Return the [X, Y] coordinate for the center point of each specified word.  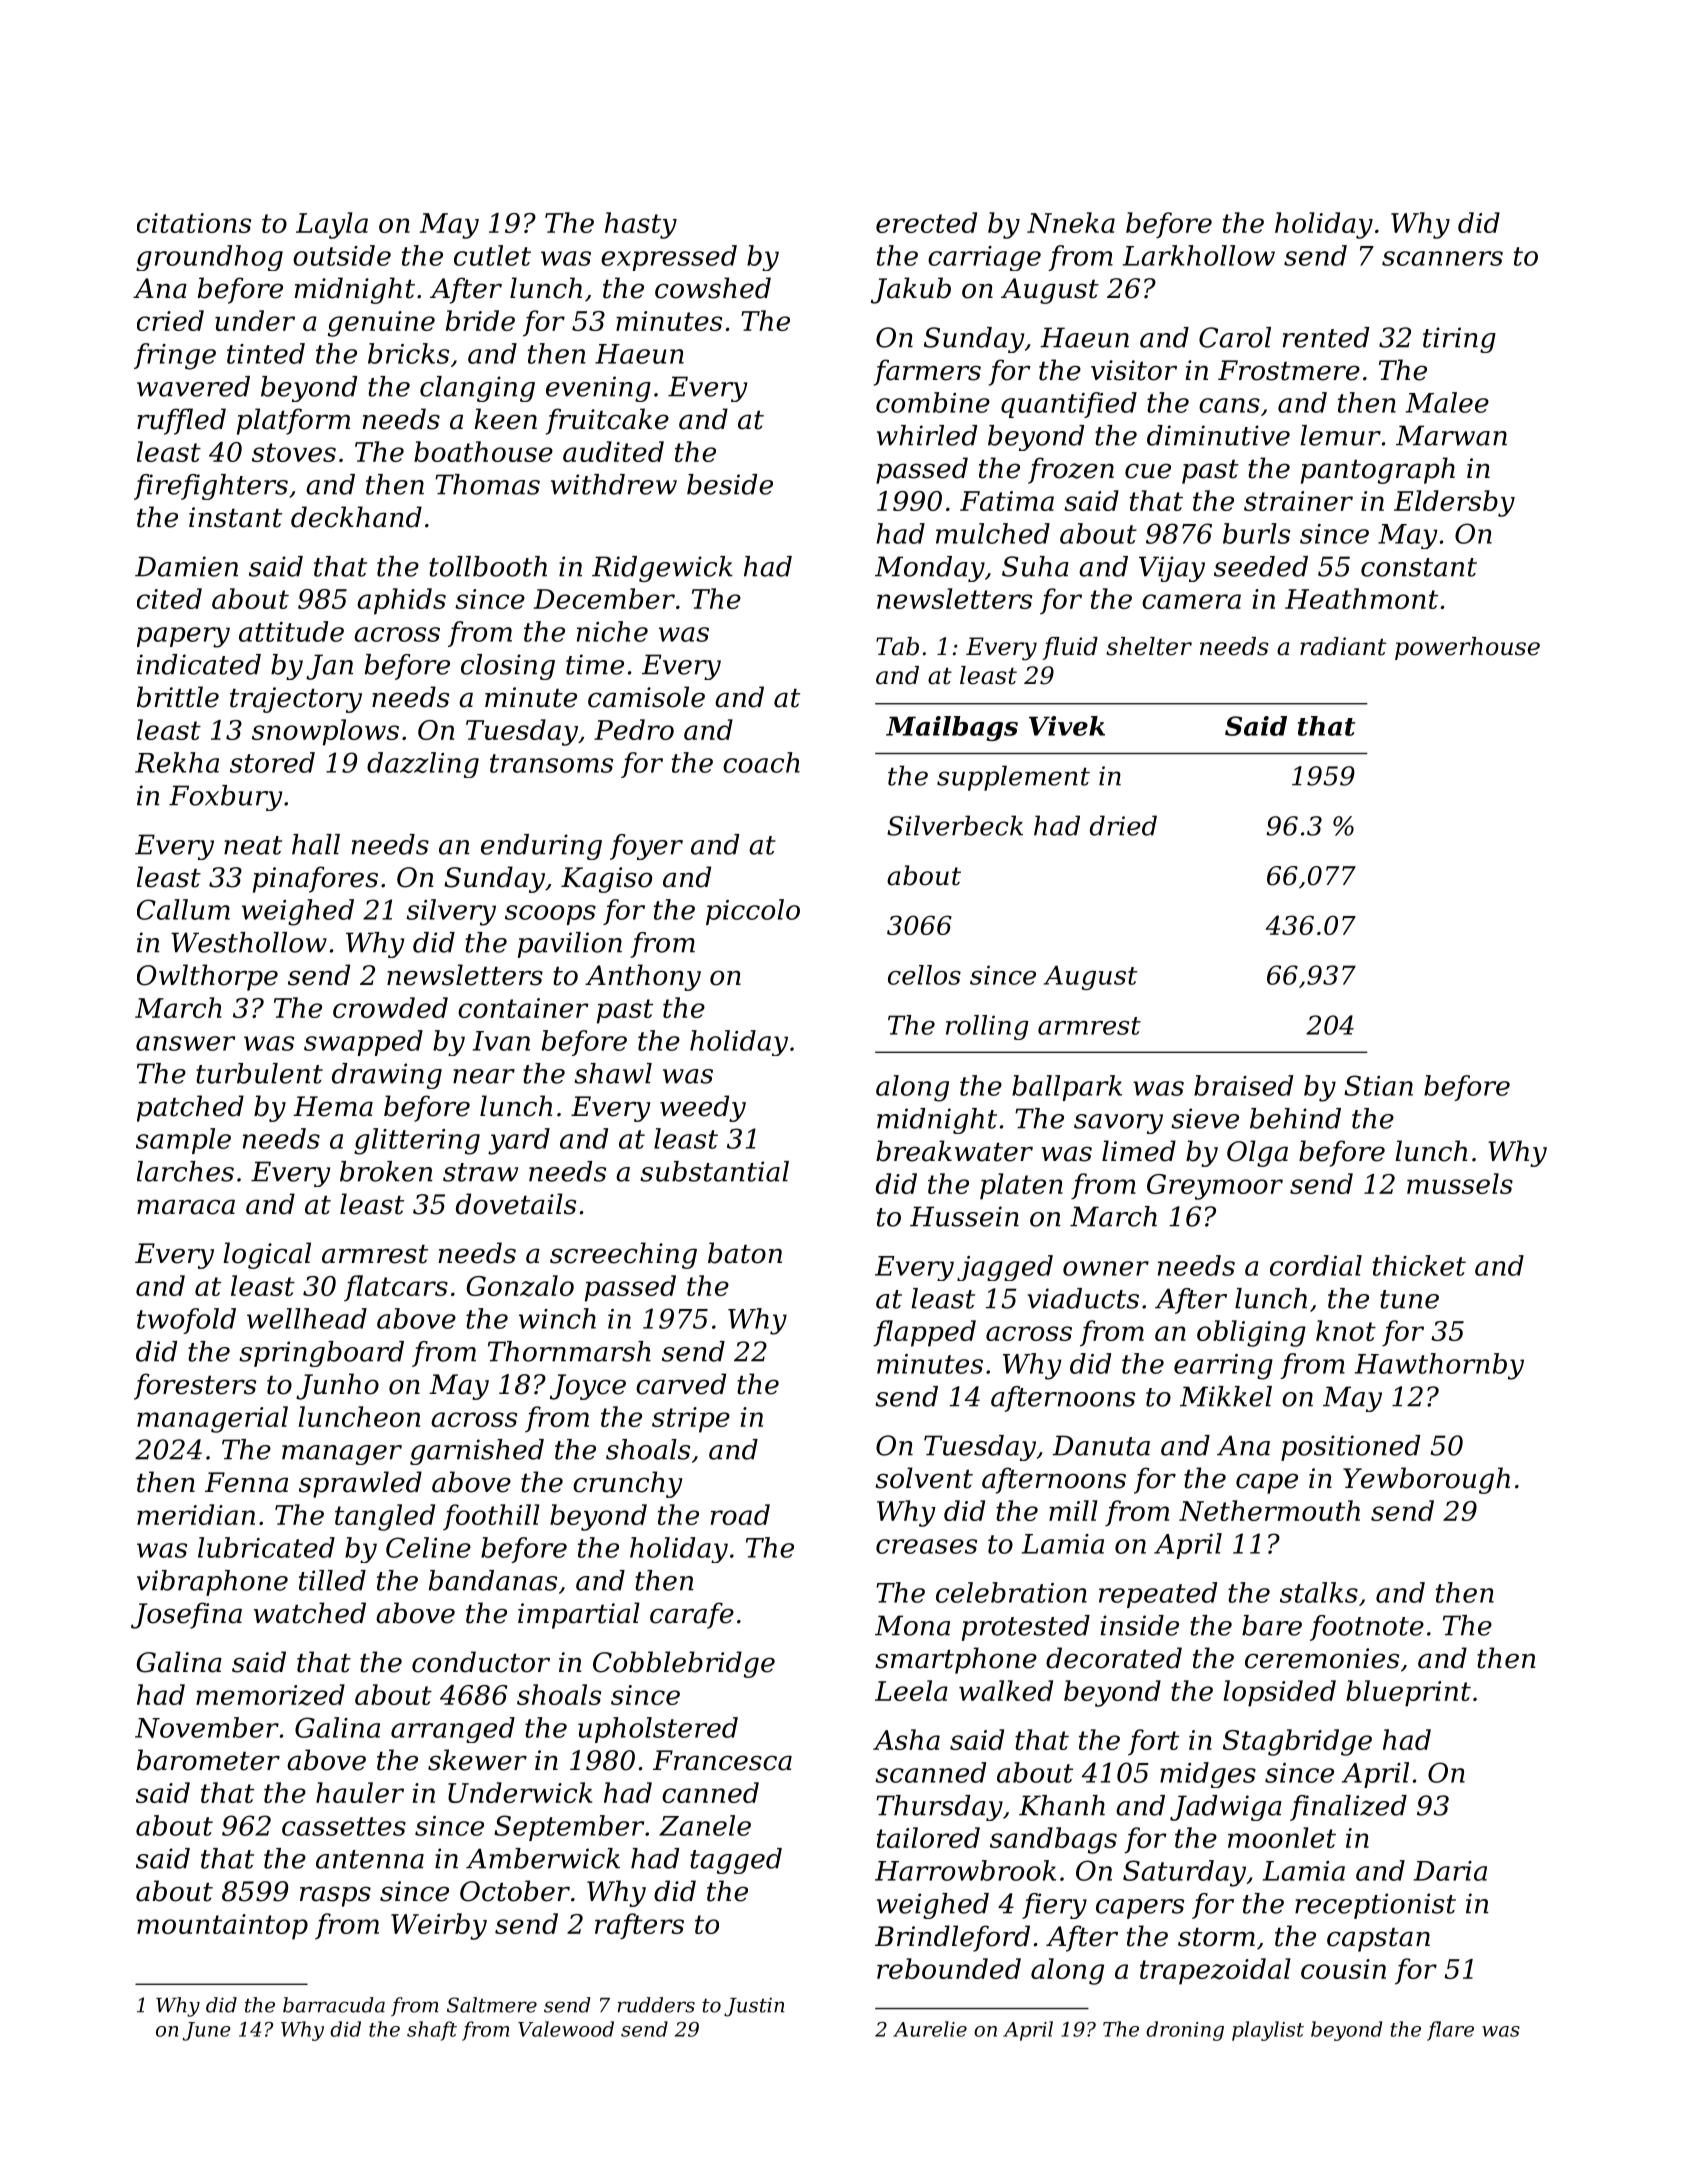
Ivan [501, 1041]
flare [1450, 2031]
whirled [927, 435]
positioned [1350, 1448]
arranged [453, 1730]
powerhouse [1467, 648]
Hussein [964, 1216]
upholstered [658, 1730]
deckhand [356, 517]
